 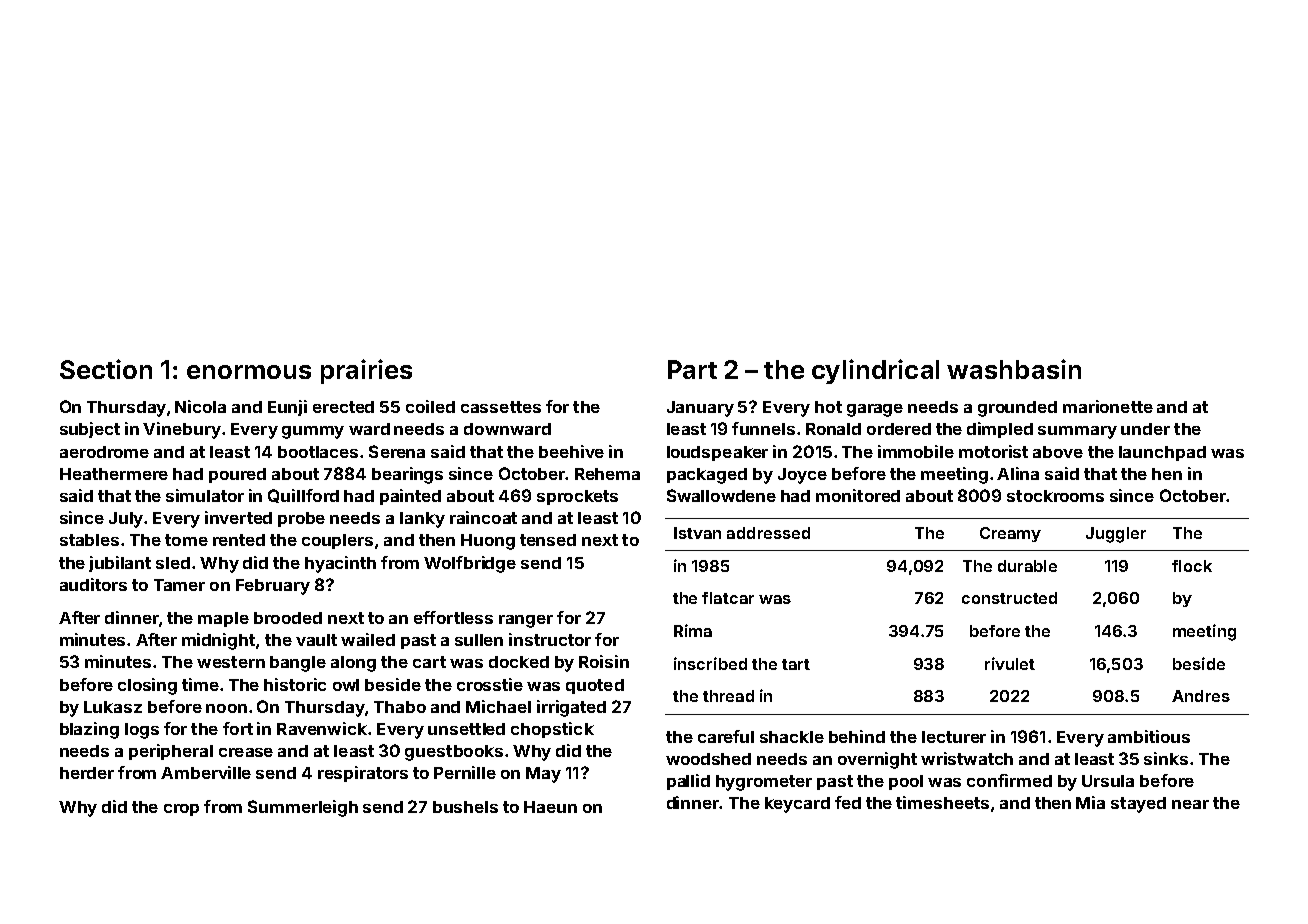 I want to click on lecturer, so click(x=954, y=737).
